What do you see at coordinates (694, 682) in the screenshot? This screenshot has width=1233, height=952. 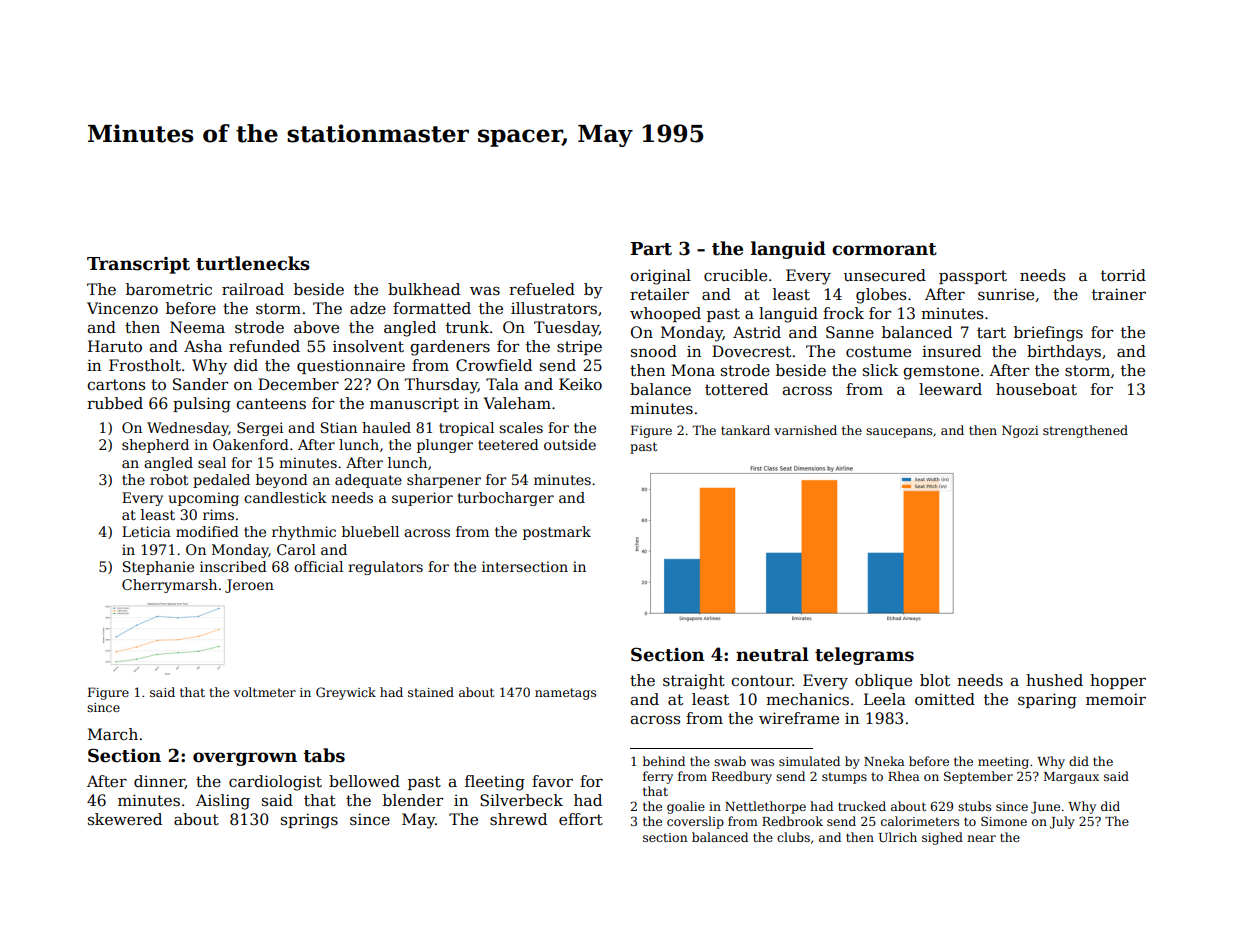 I see `straight` at bounding box center [694, 682].
